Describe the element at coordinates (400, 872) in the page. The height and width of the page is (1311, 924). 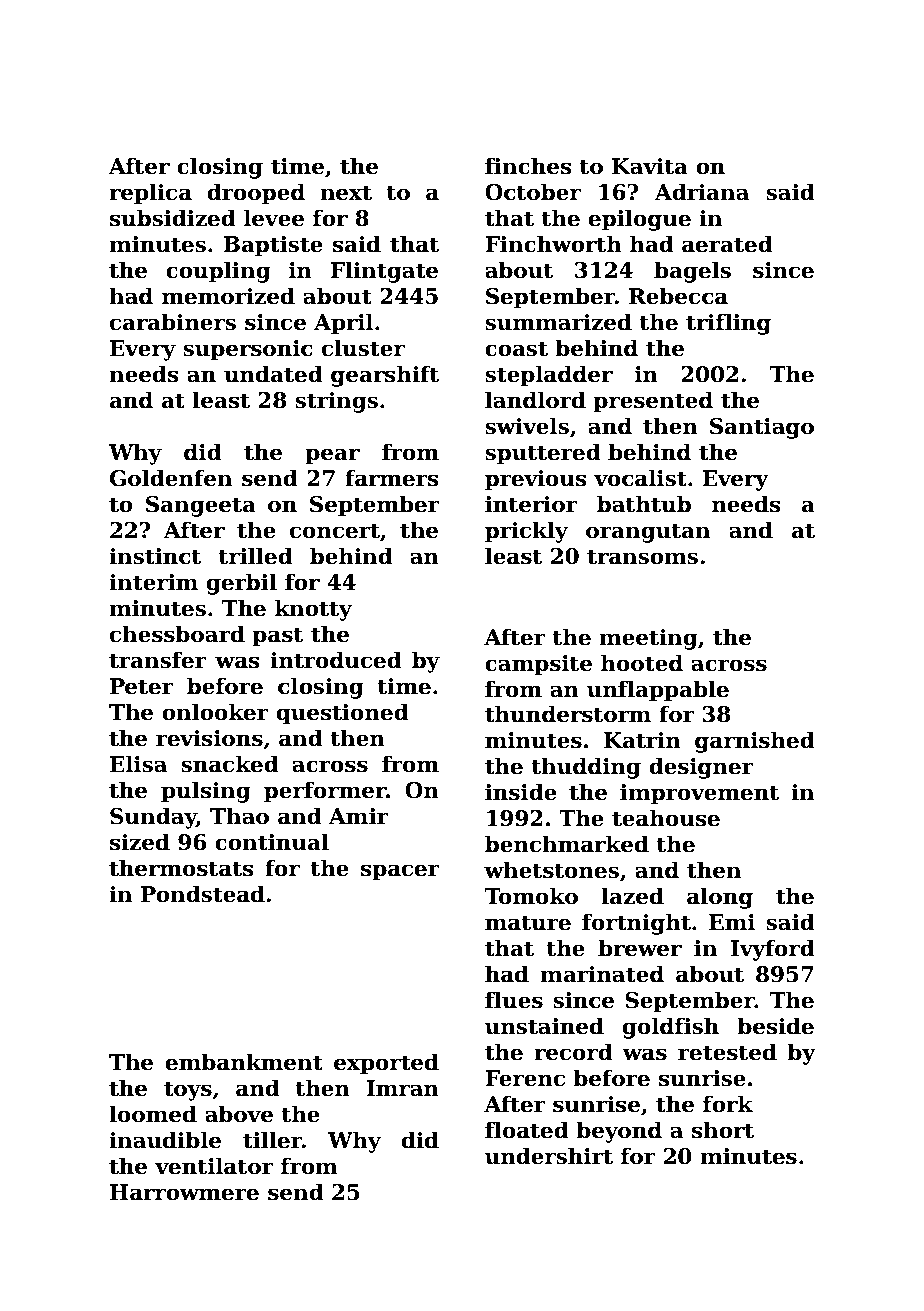
I see `spacer` at that location.
